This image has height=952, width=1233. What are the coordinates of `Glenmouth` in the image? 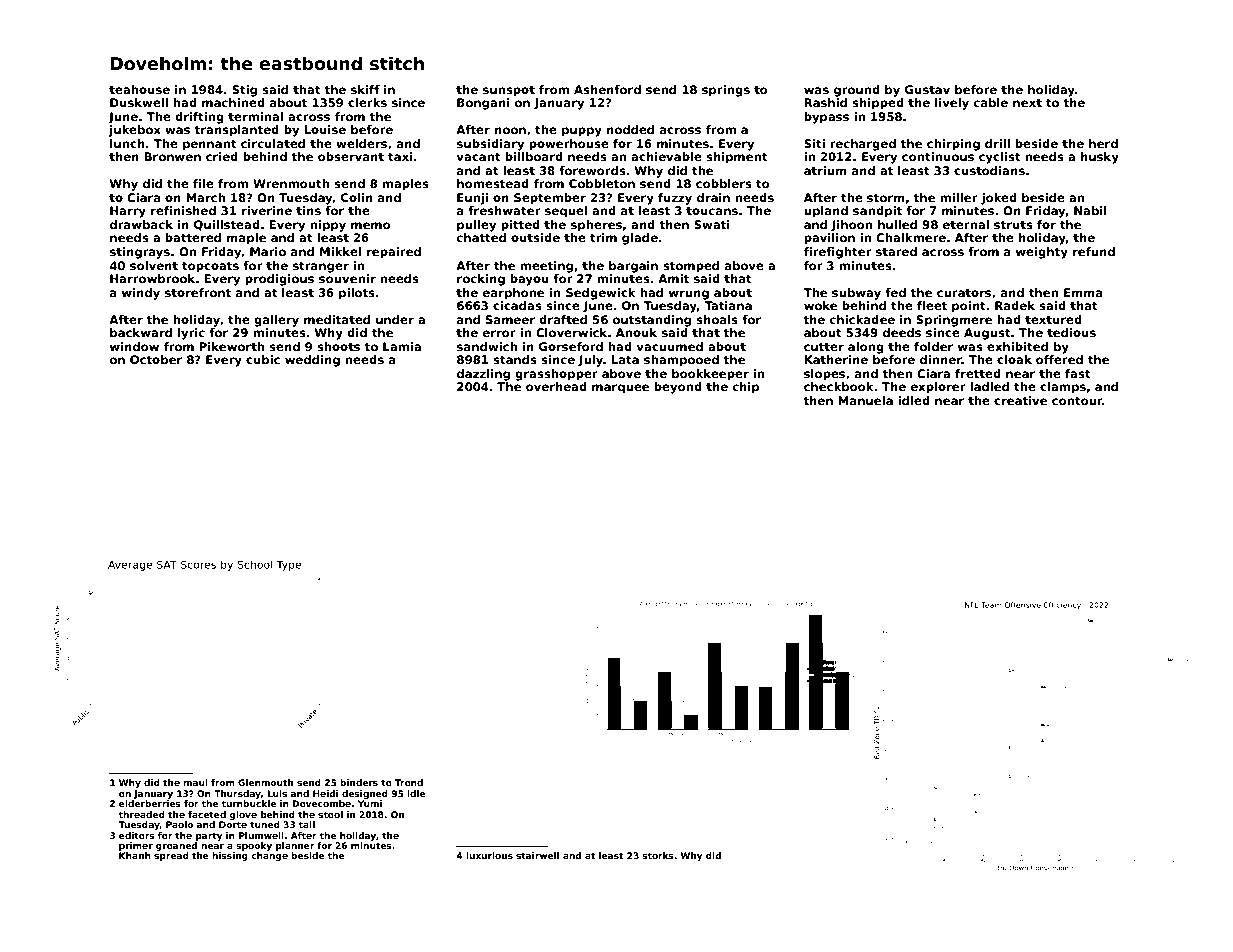 It's located at (265, 782).
